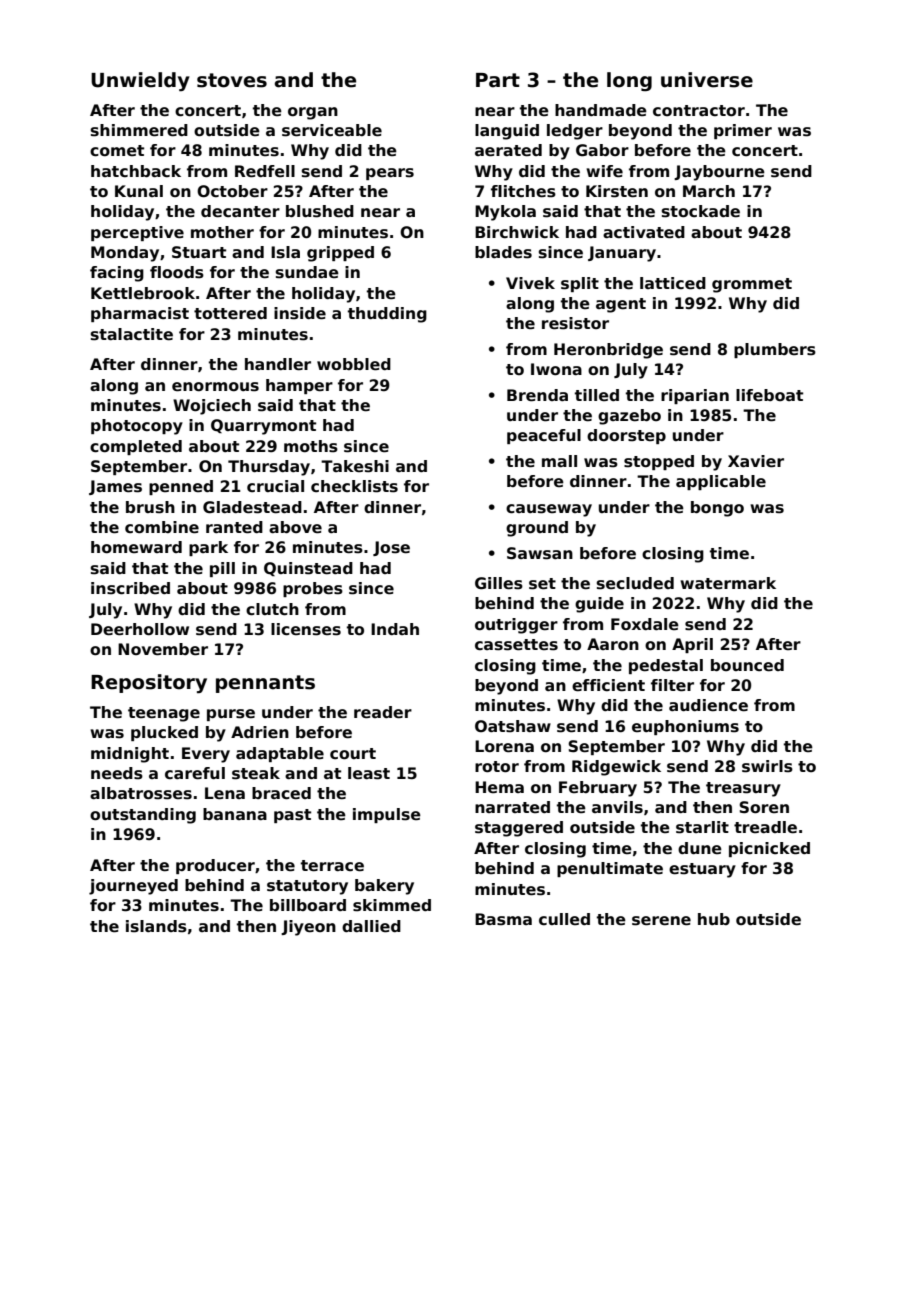 Image resolution: width=908 pixels, height=1316 pixels. Describe the element at coordinates (308, 928) in the screenshot. I see `Jiyeon` at that location.
